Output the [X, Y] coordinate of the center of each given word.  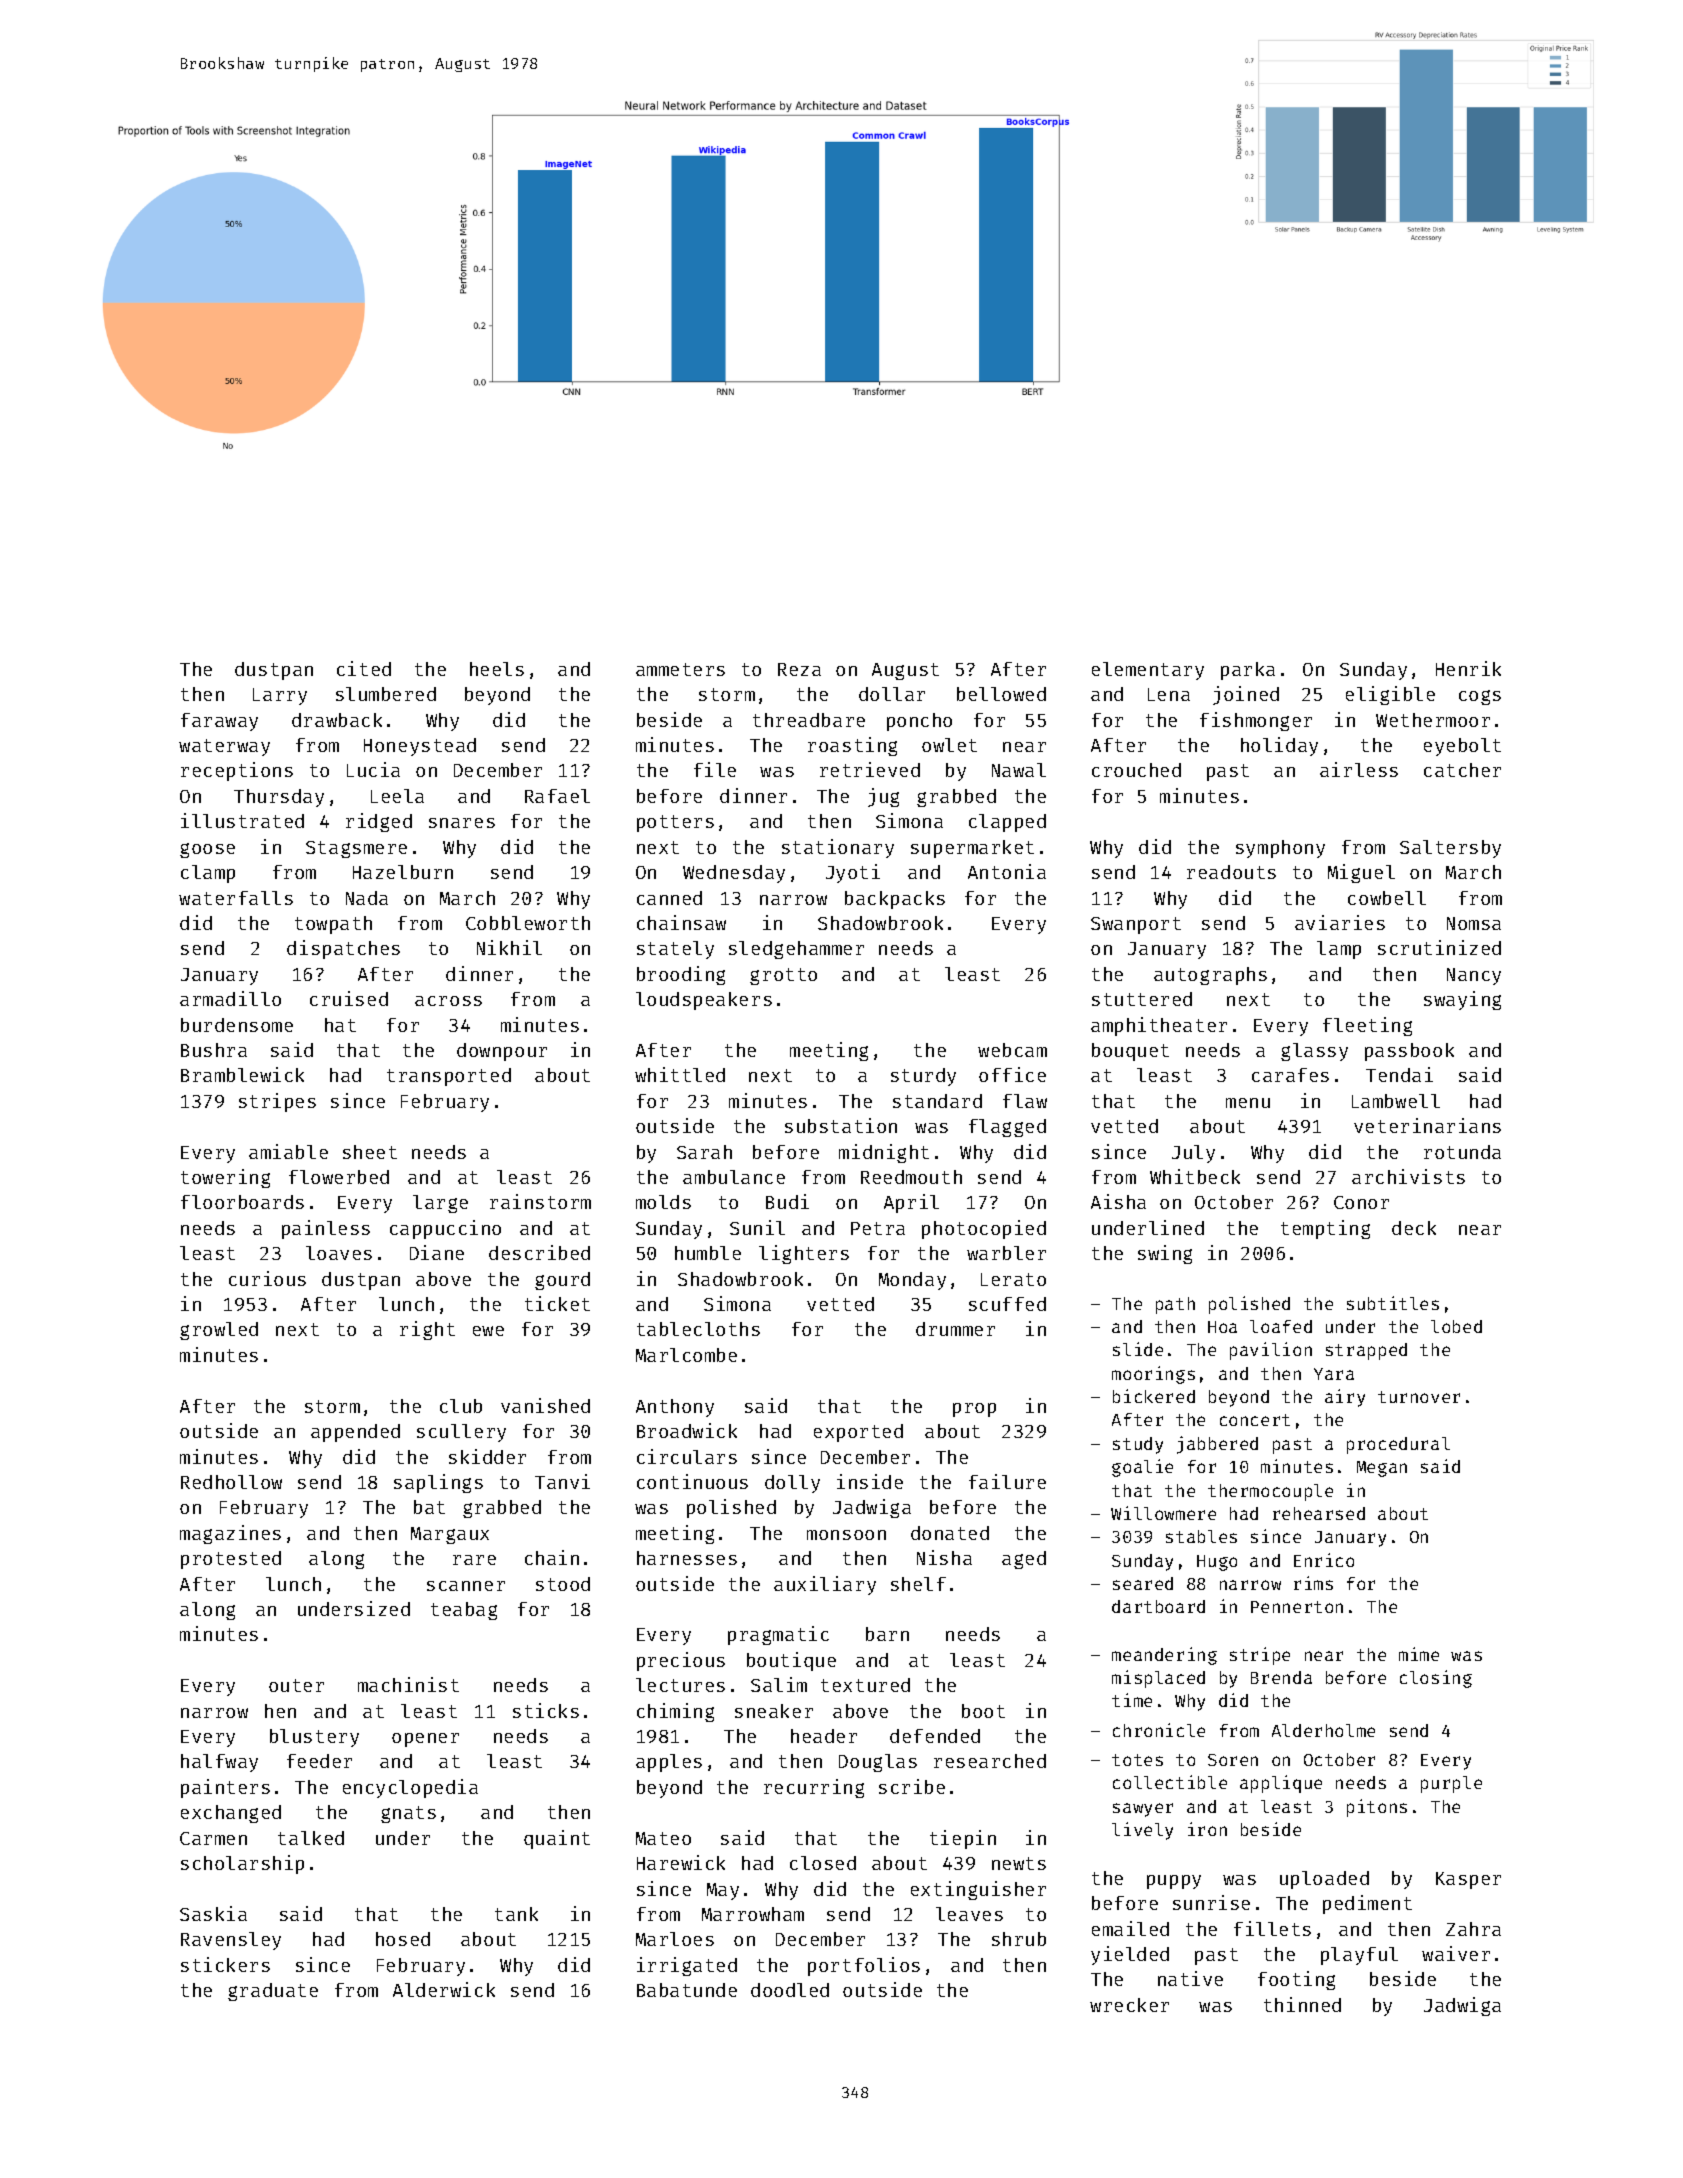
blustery [314, 1738]
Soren [1233, 1760]
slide [1138, 1349]
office [1012, 1074]
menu [1248, 1103]
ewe [488, 1331]
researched [990, 1761]
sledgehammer [796, 950]
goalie [1142, 1468]
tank [516, 1914]
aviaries [1340, 922]
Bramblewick [242, 1074]
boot [983, 1711]
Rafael [557, 796]
